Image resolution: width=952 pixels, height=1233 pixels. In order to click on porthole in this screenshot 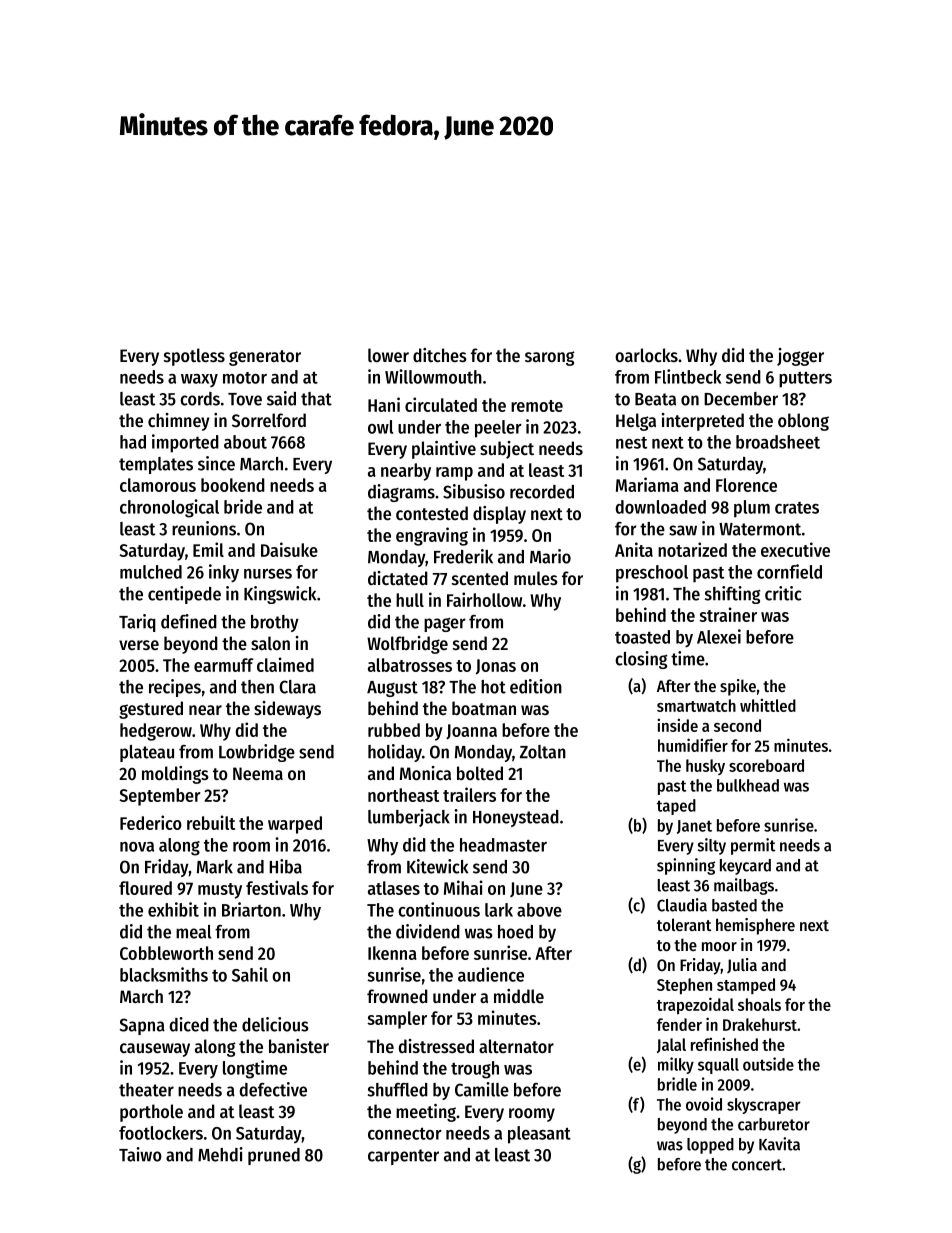, I will do `click(151, 1113)`.
